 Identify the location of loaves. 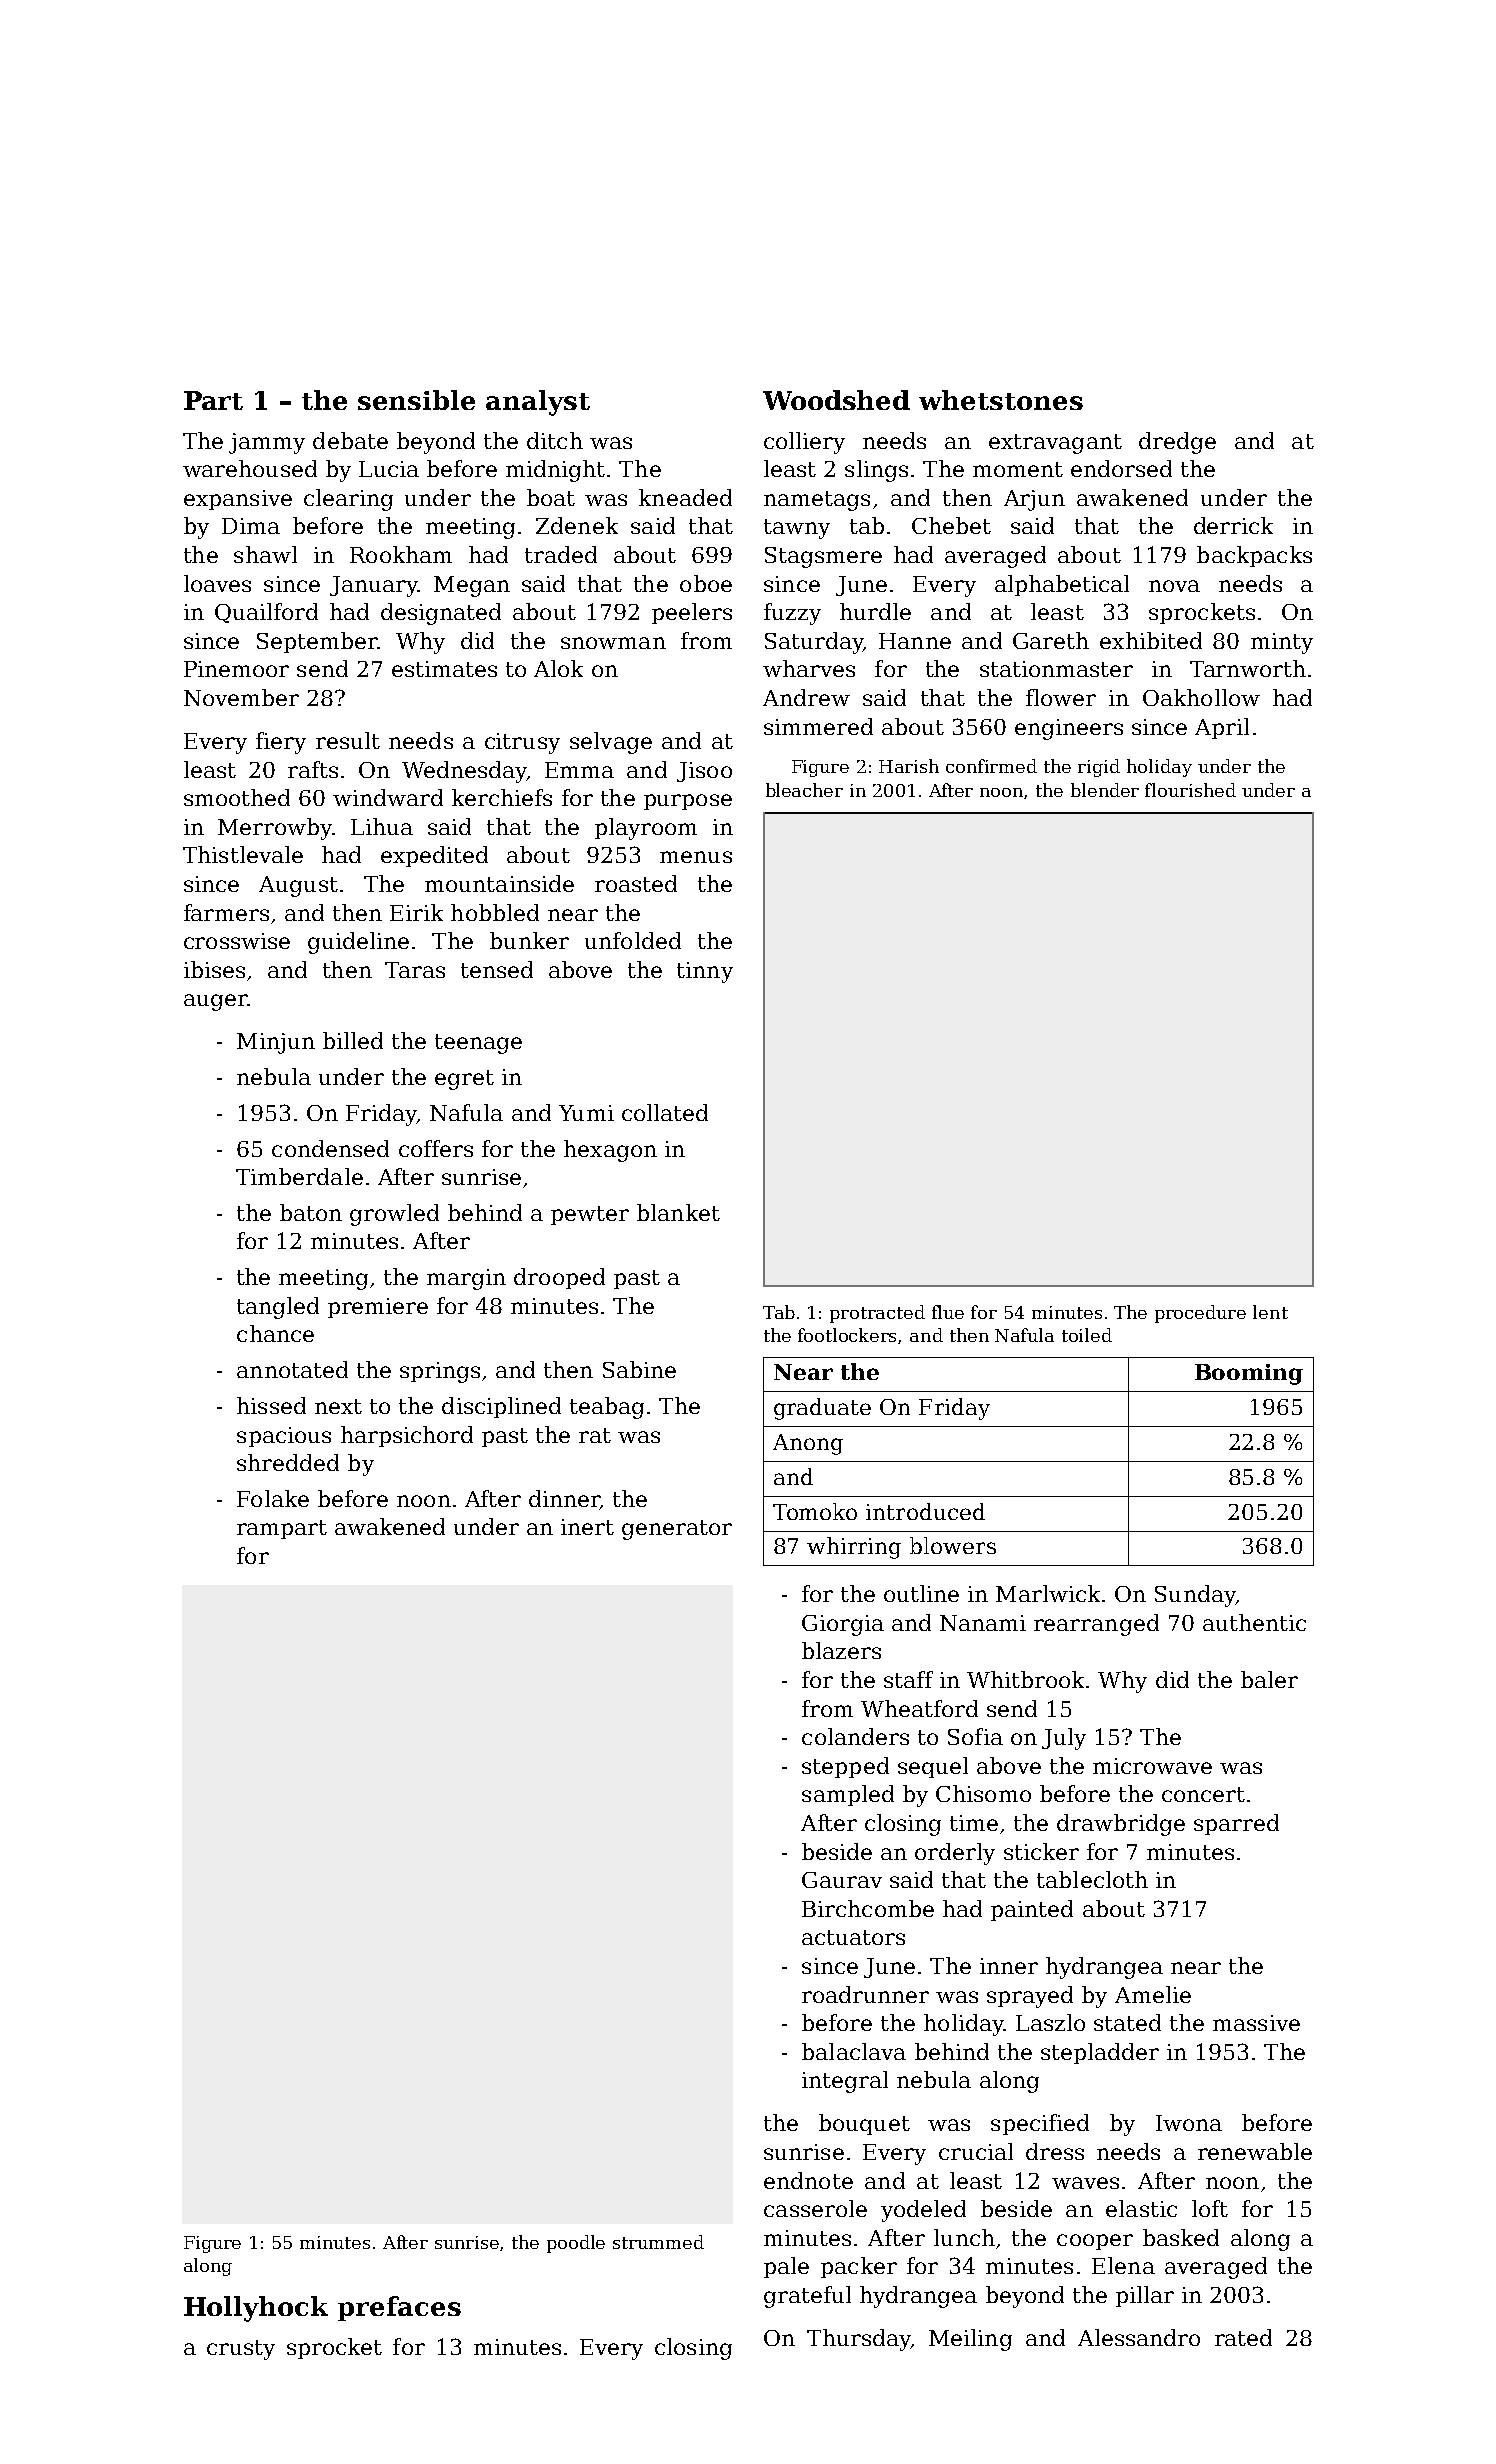
(217, 583).
